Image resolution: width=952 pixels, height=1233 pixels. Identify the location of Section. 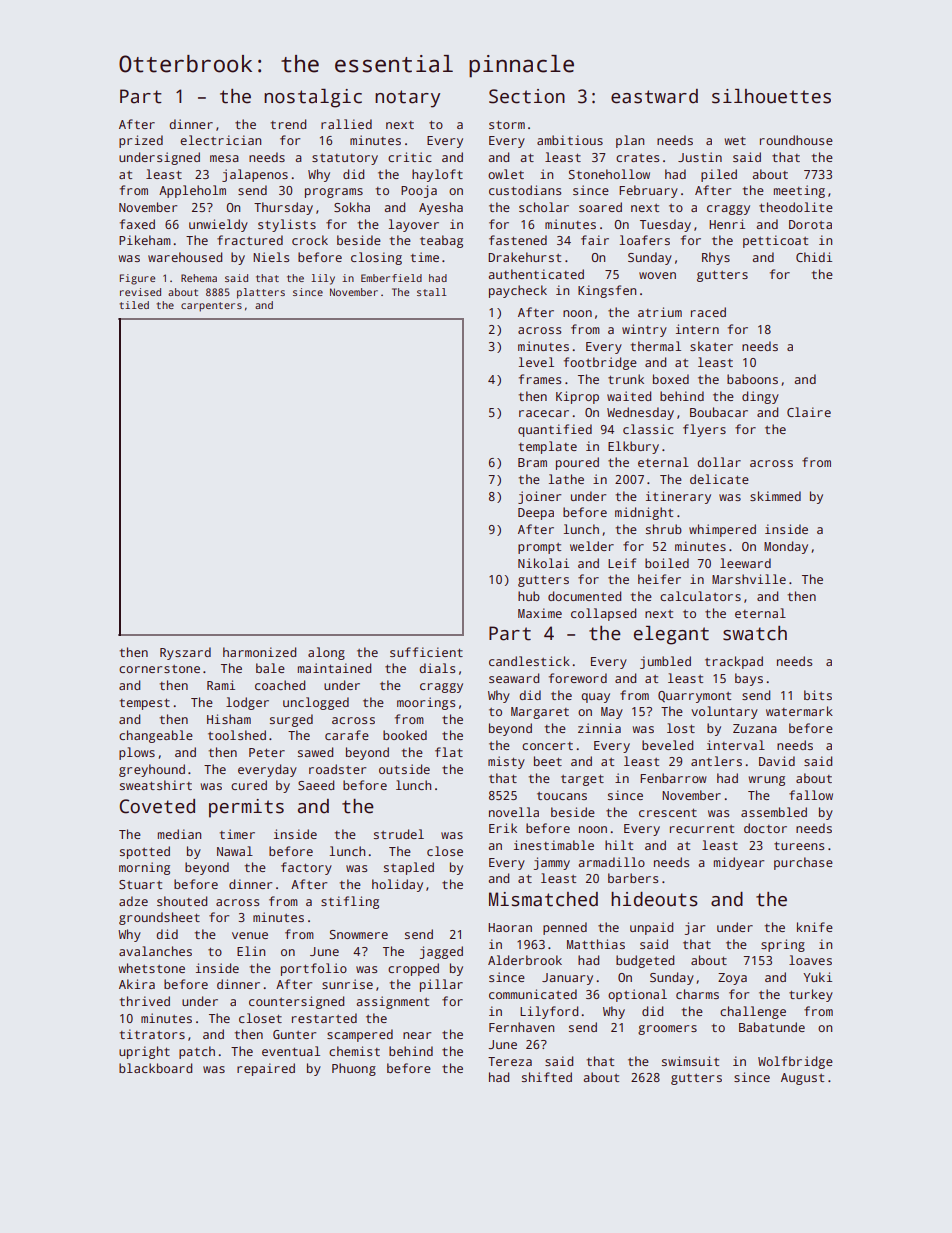
(527, 96).
